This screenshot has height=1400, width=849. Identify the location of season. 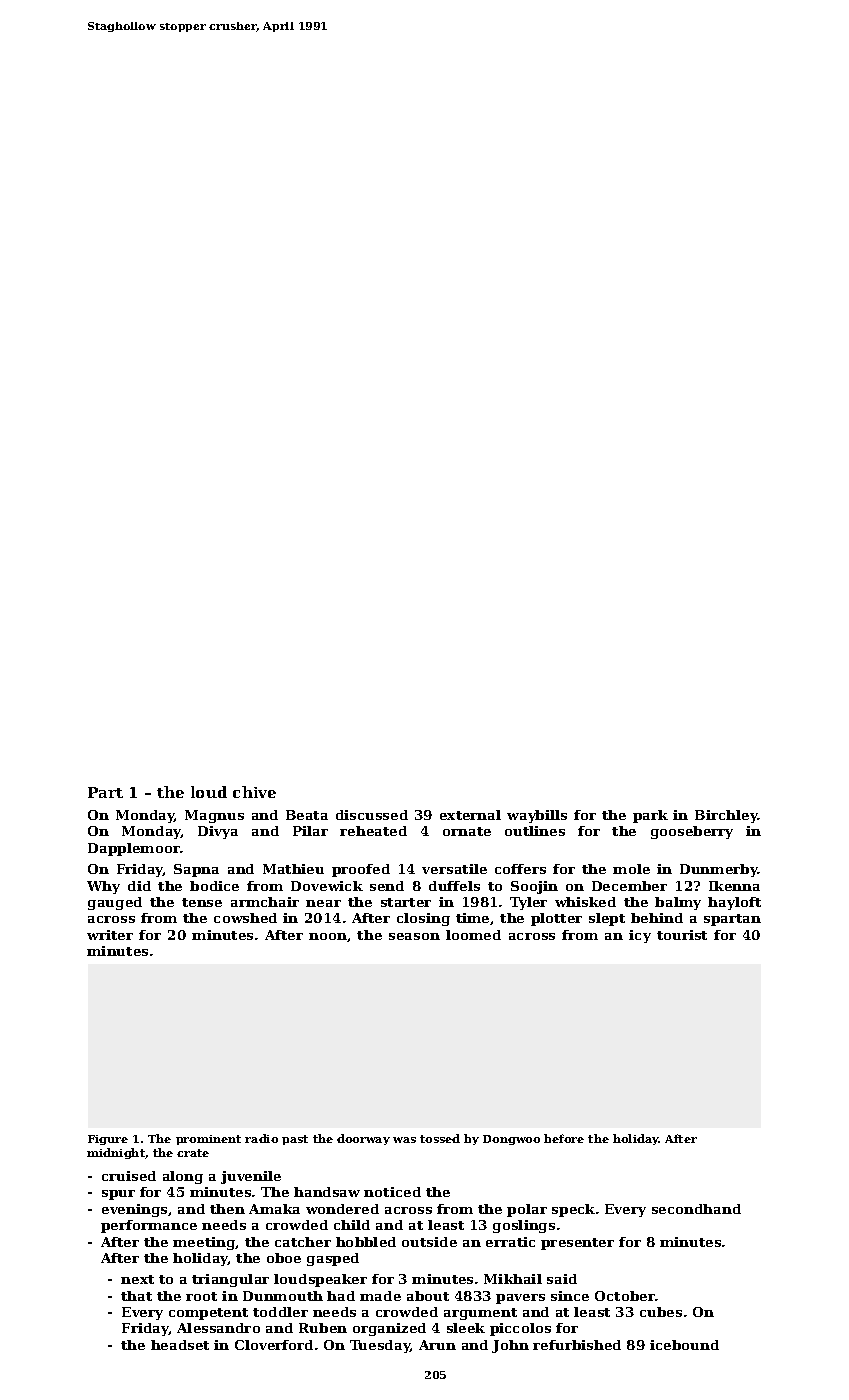
(414, 936).
